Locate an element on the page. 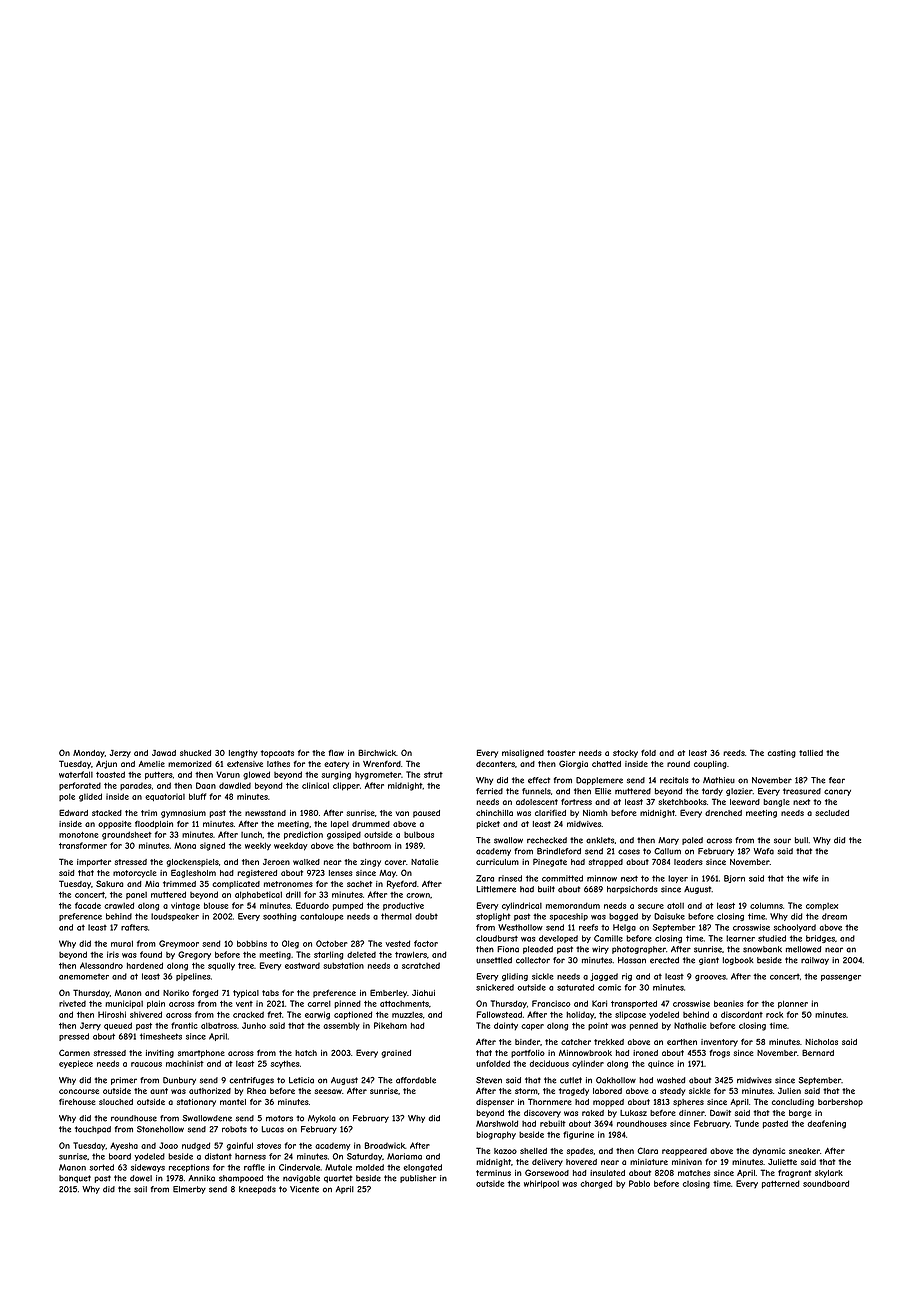 This document has height=1308, width=924. Jiahui is located at coordinates (423, 993).
